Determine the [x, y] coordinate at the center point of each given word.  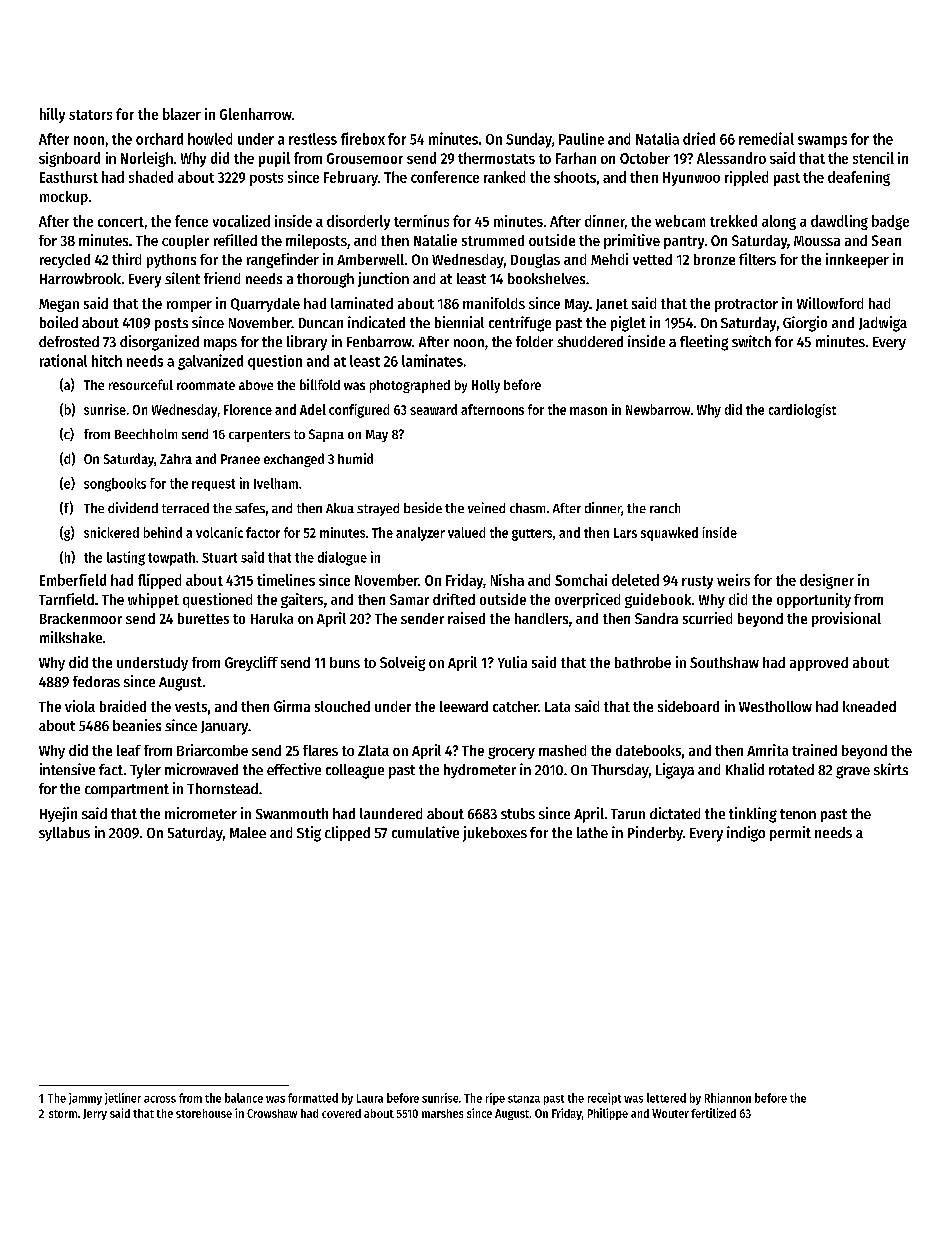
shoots [575, 177]
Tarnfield [66, 599]
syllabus [64, 834]
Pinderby [655, 833]
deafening [859, 178]
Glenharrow [256, 114]
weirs [733, 580]
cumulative [425, 832]
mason [588, 411]
